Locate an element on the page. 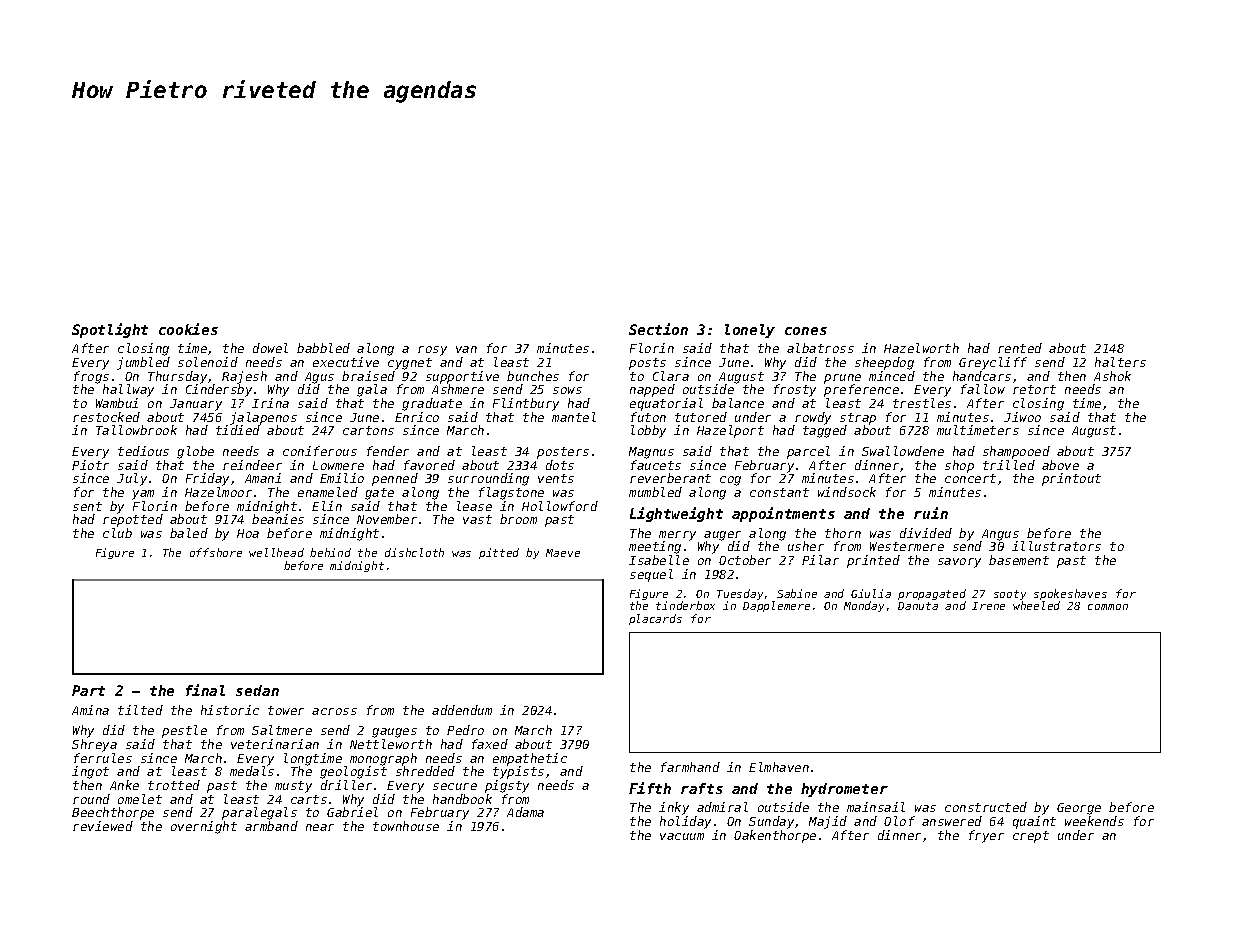 Image resolution: width=1233 pixels, height=952 pixels. offshore is located at coordinates (216, 552).
